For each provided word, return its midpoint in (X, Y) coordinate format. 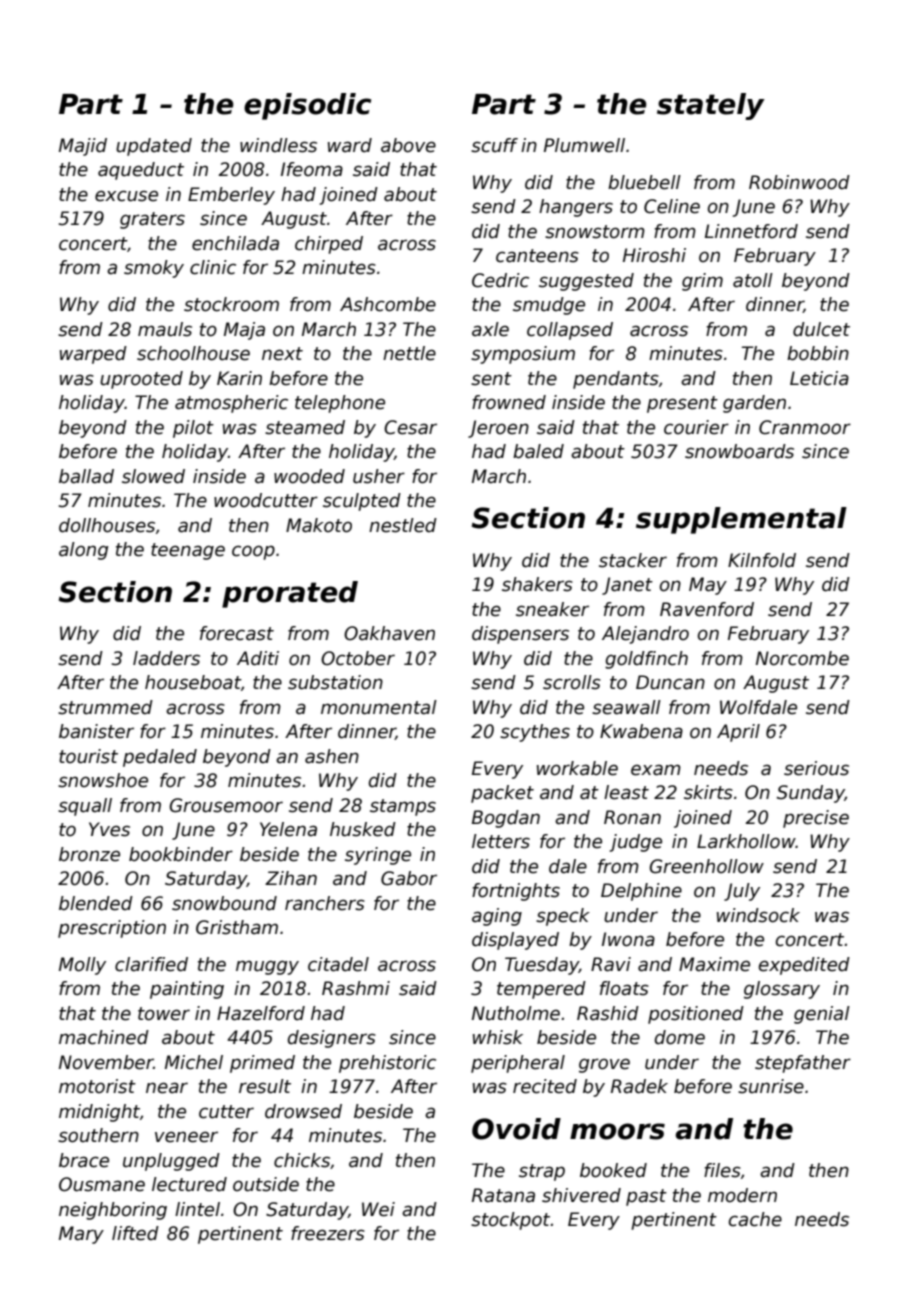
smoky (154, 269)
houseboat (193, 682)
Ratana (503, 1195)
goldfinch (646, 660)
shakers (537, 584)
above (408, 145)
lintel (197, 1209)
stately (711, 106)
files (722, 1170)
